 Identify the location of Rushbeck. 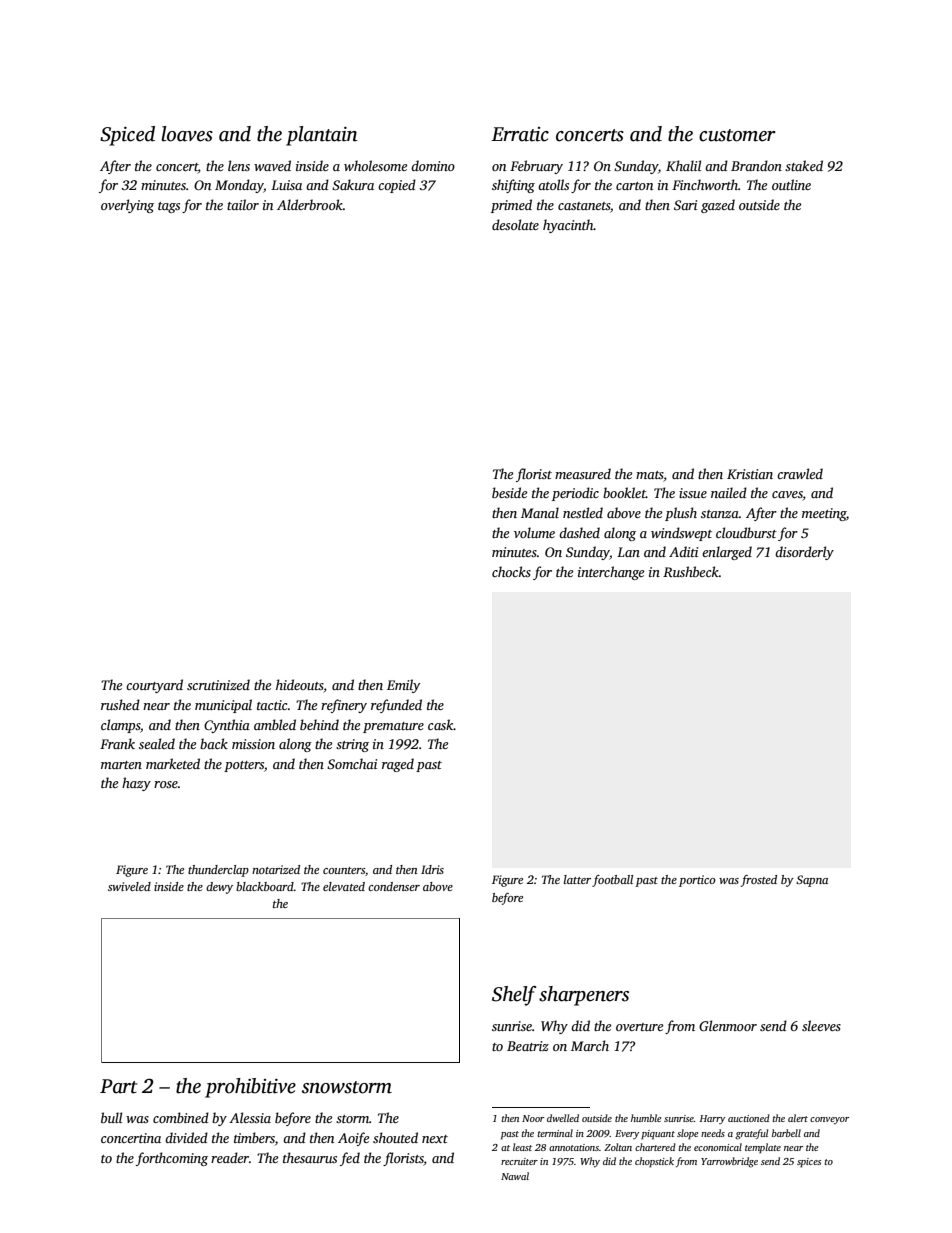
(691, 571).
